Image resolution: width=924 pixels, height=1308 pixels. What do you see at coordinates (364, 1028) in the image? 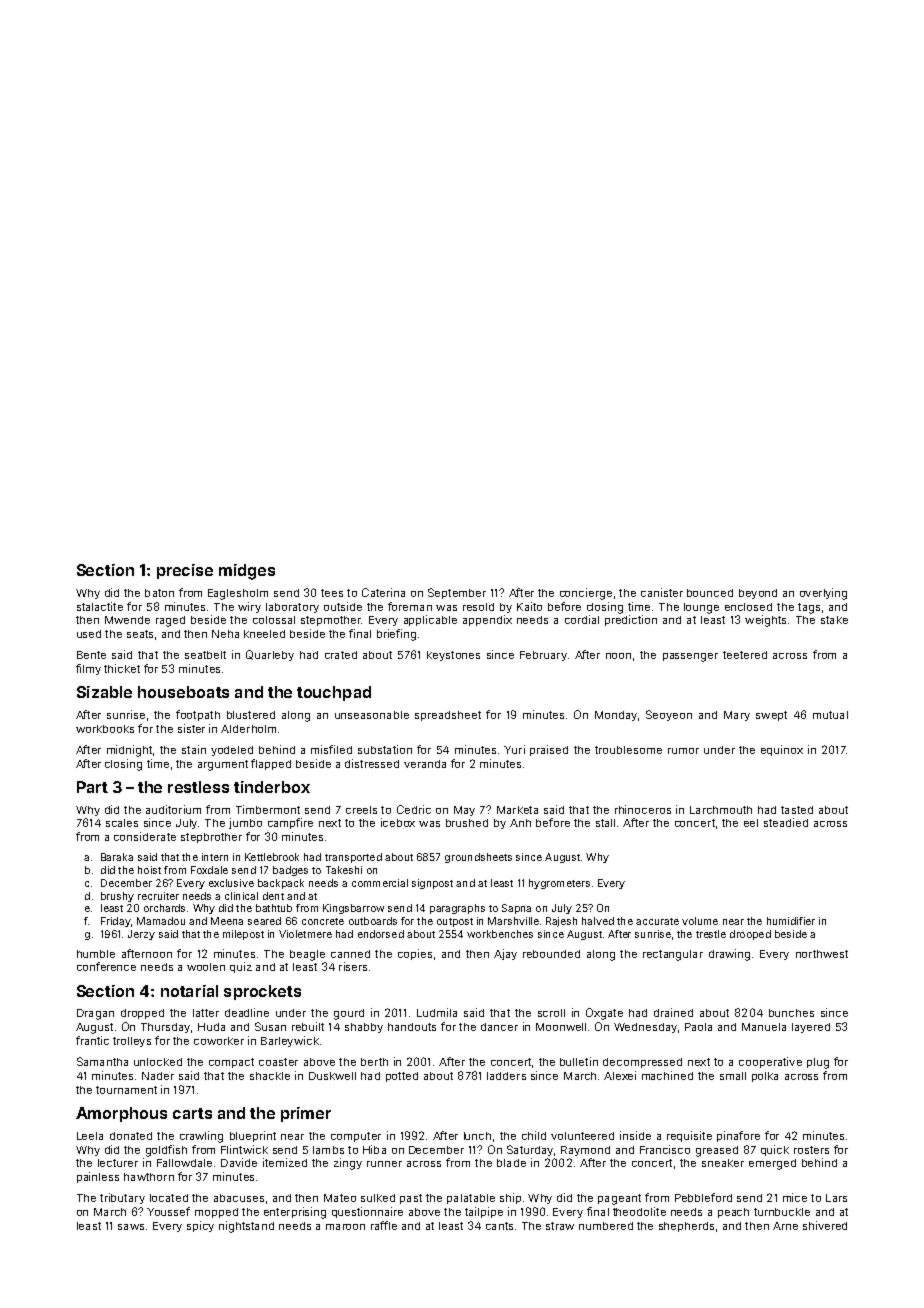
I see `shabby` at bounding box center [364, 1028].
